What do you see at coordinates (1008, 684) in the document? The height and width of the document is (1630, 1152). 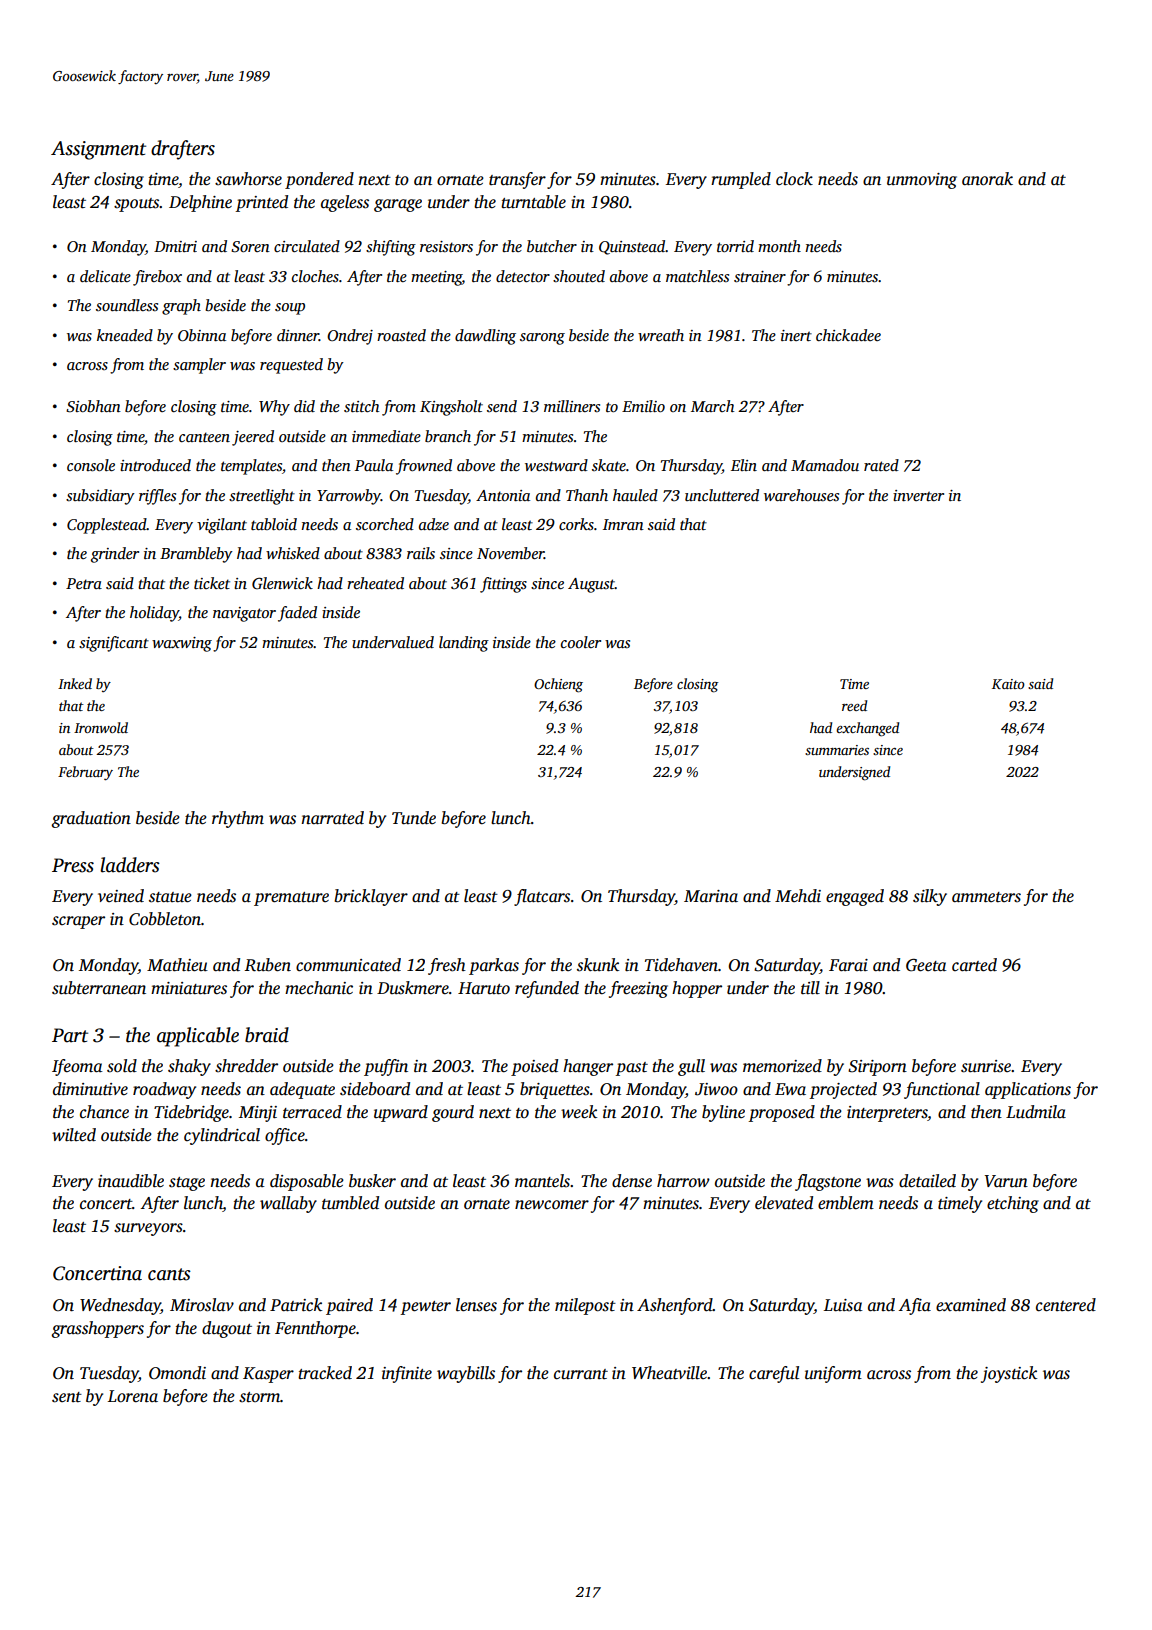 I see `Kaito` at bounding box center [1008, 684].
